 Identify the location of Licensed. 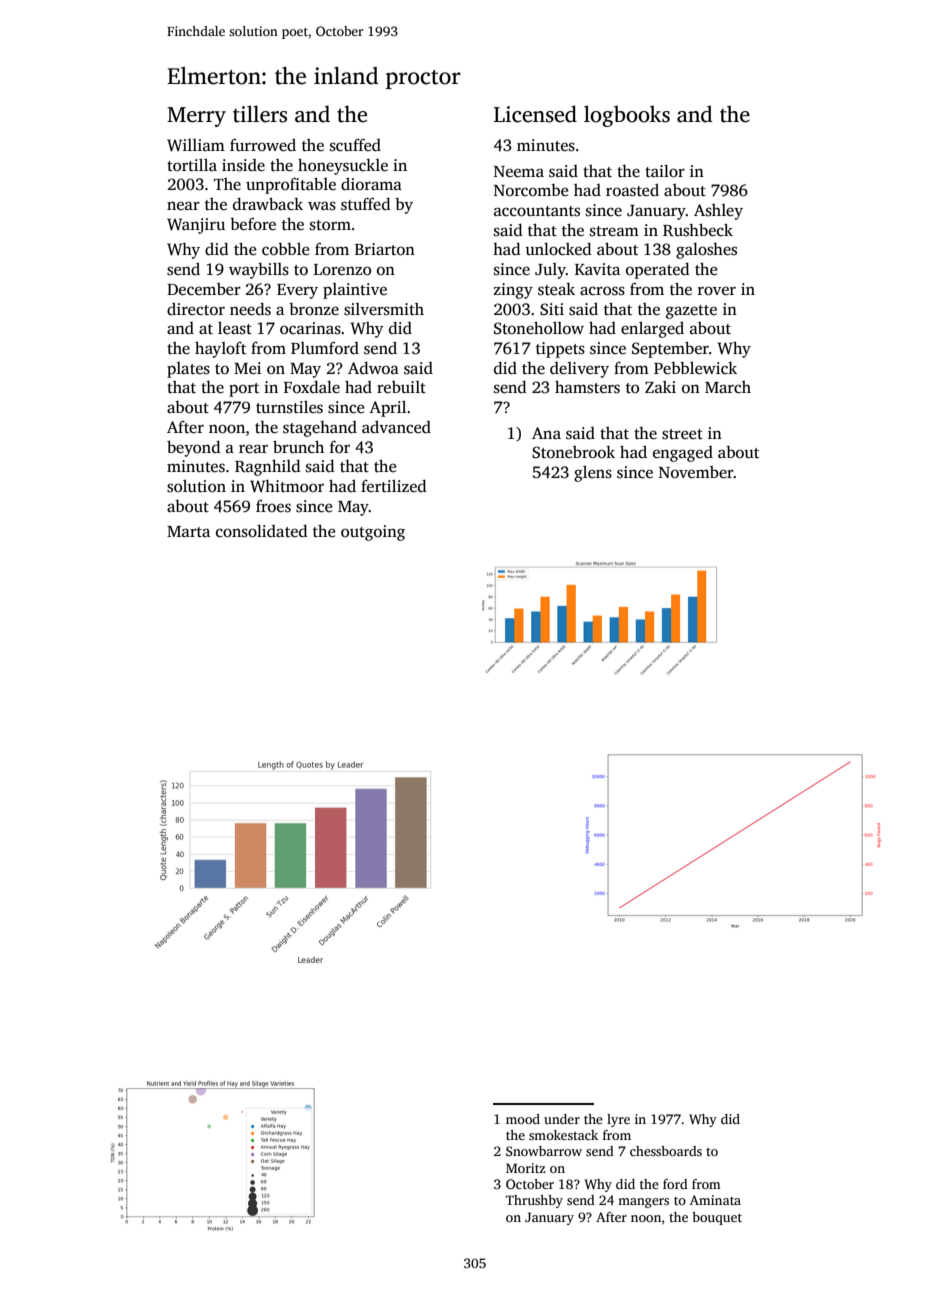
(535, 114).
